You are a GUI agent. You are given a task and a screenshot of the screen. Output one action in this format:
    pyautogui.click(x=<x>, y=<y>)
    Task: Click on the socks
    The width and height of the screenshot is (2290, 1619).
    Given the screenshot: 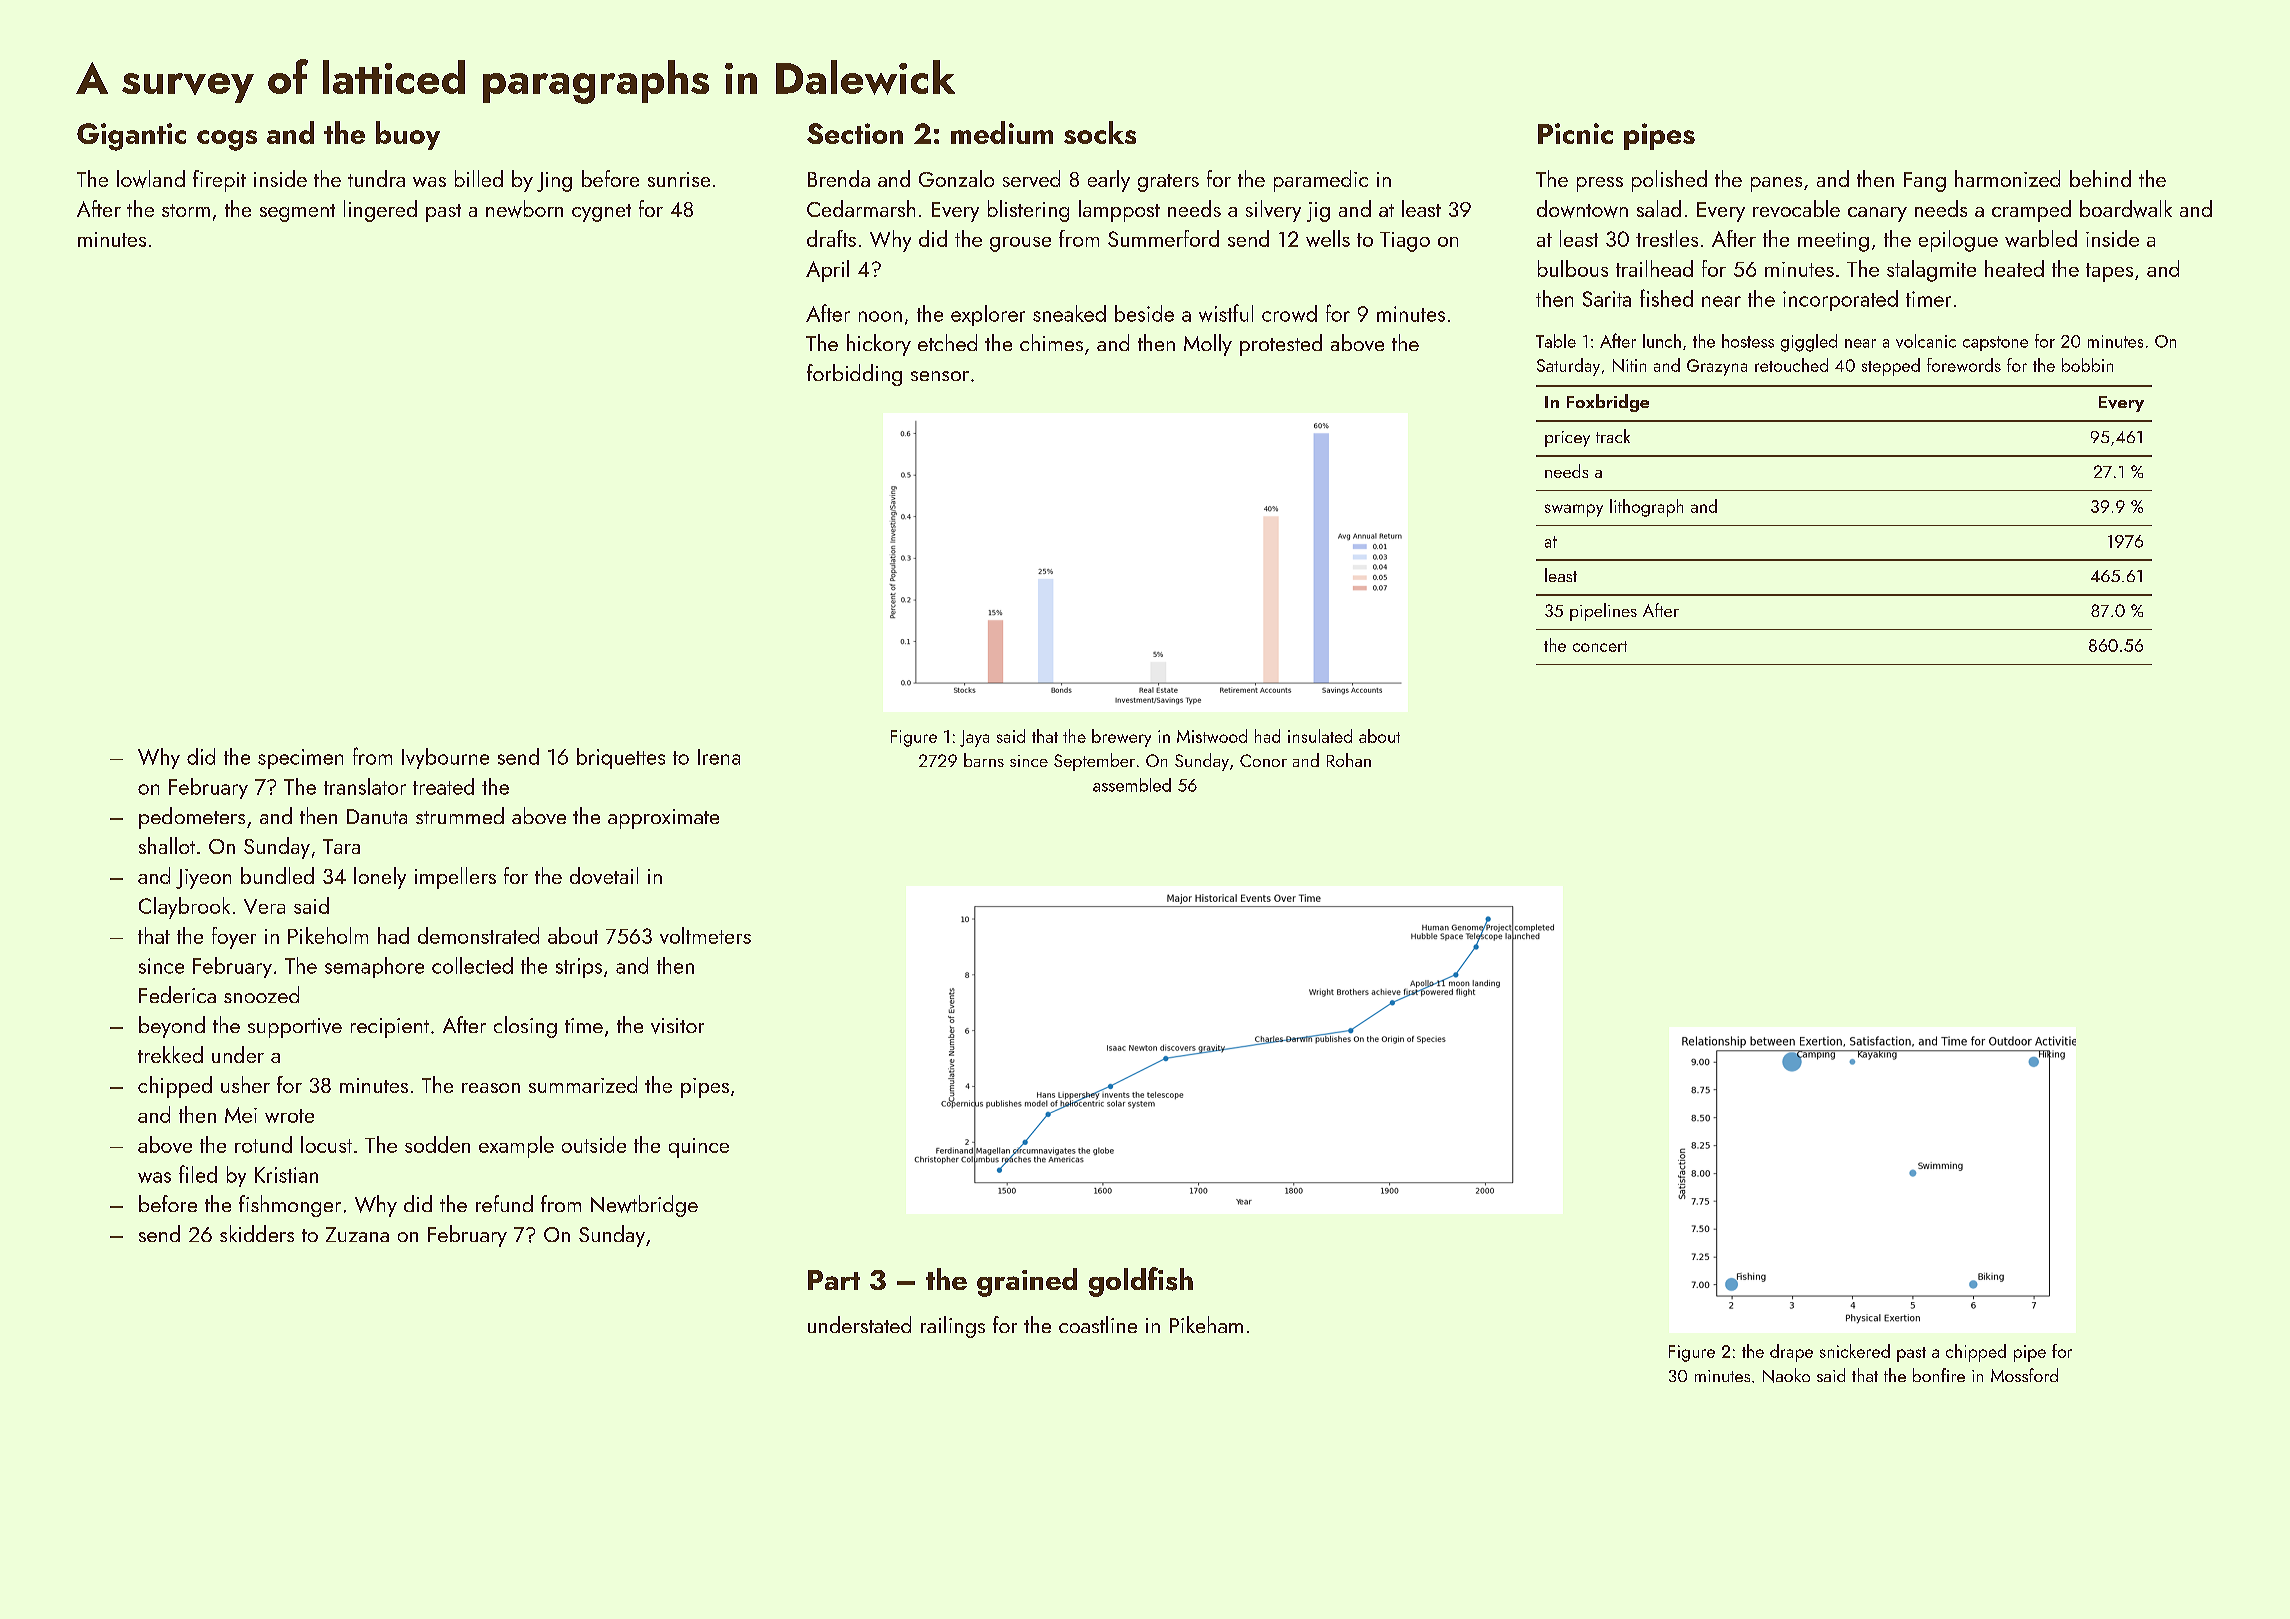 What is the action you would take?
    pyautogui.click(x=1100, y=132)
